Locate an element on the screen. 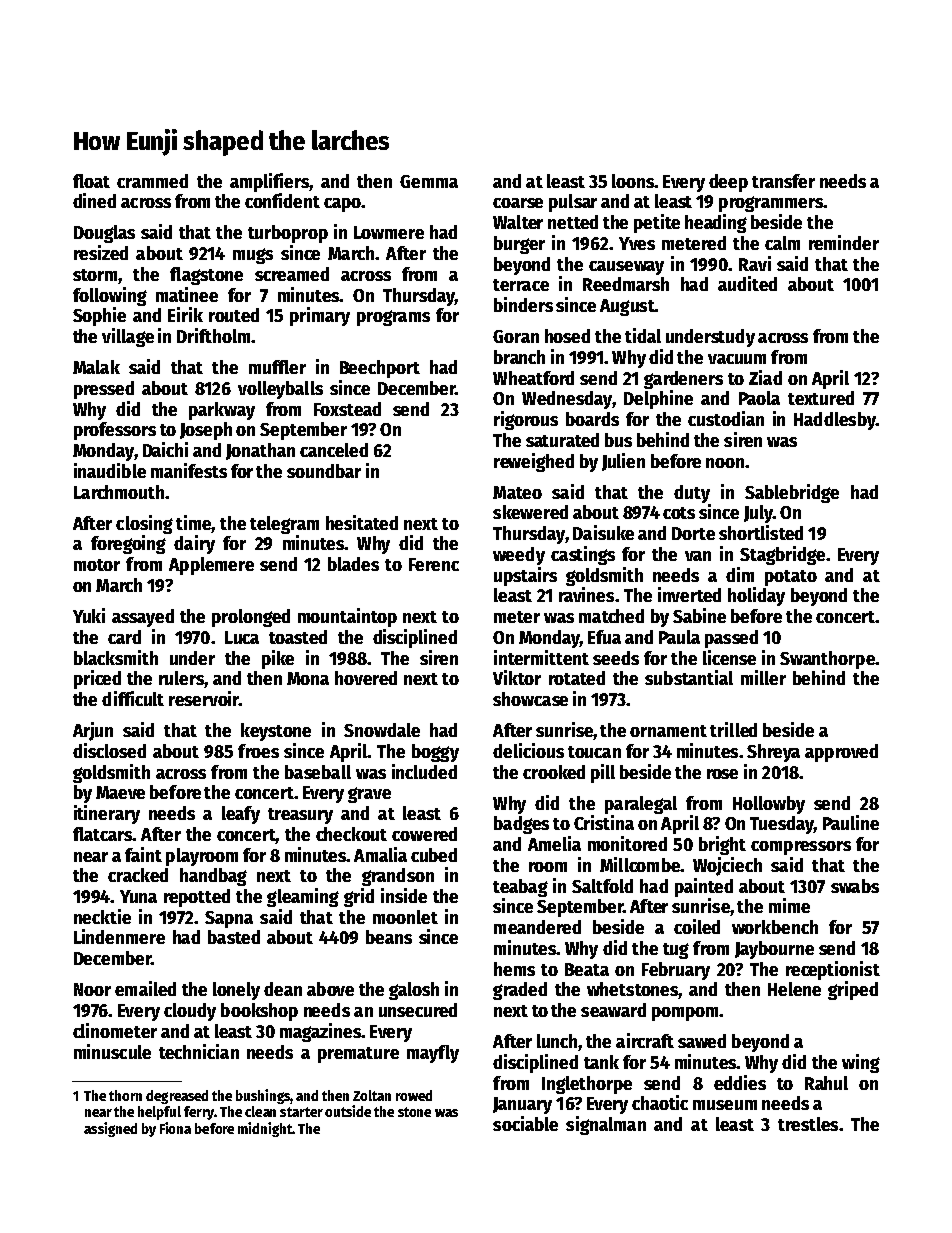 The height and width of the screenshot is (1233, 952). Fiona is located at coordinates (175, 1128).
